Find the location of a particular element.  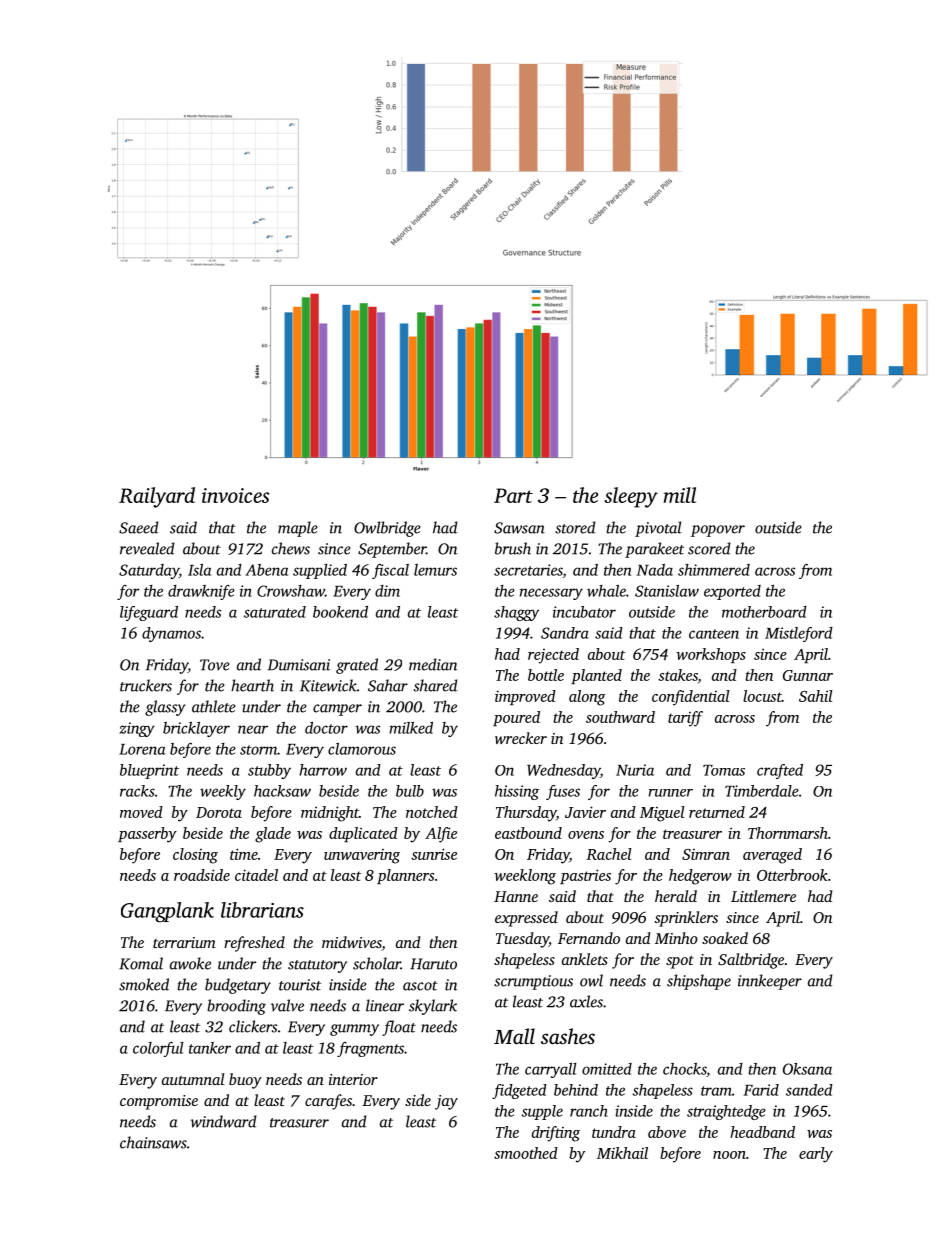

Mall is located at coordinates (514, 1036).
